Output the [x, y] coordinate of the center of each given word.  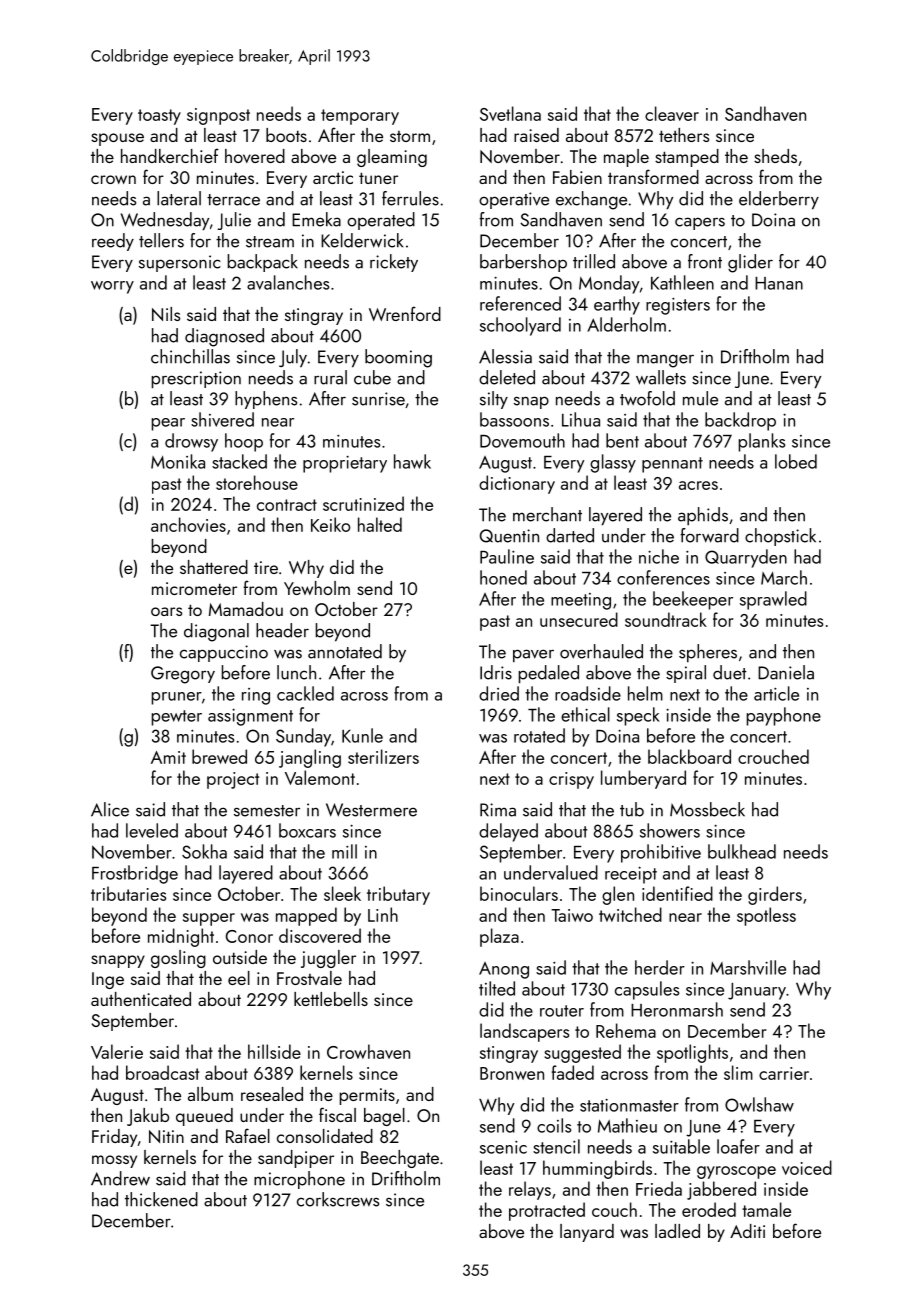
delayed [508, 832]
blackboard [689, 756]
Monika [178, 461]
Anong [504, 970]
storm [410, 136]
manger [665, 361]
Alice [110, 809]
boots [286, 135]
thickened [161, 1199]
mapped [306, 916]
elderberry [779, 200]
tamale [766, 1209]
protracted [547, 1211]
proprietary [345, 464]
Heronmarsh [677, 1009]
